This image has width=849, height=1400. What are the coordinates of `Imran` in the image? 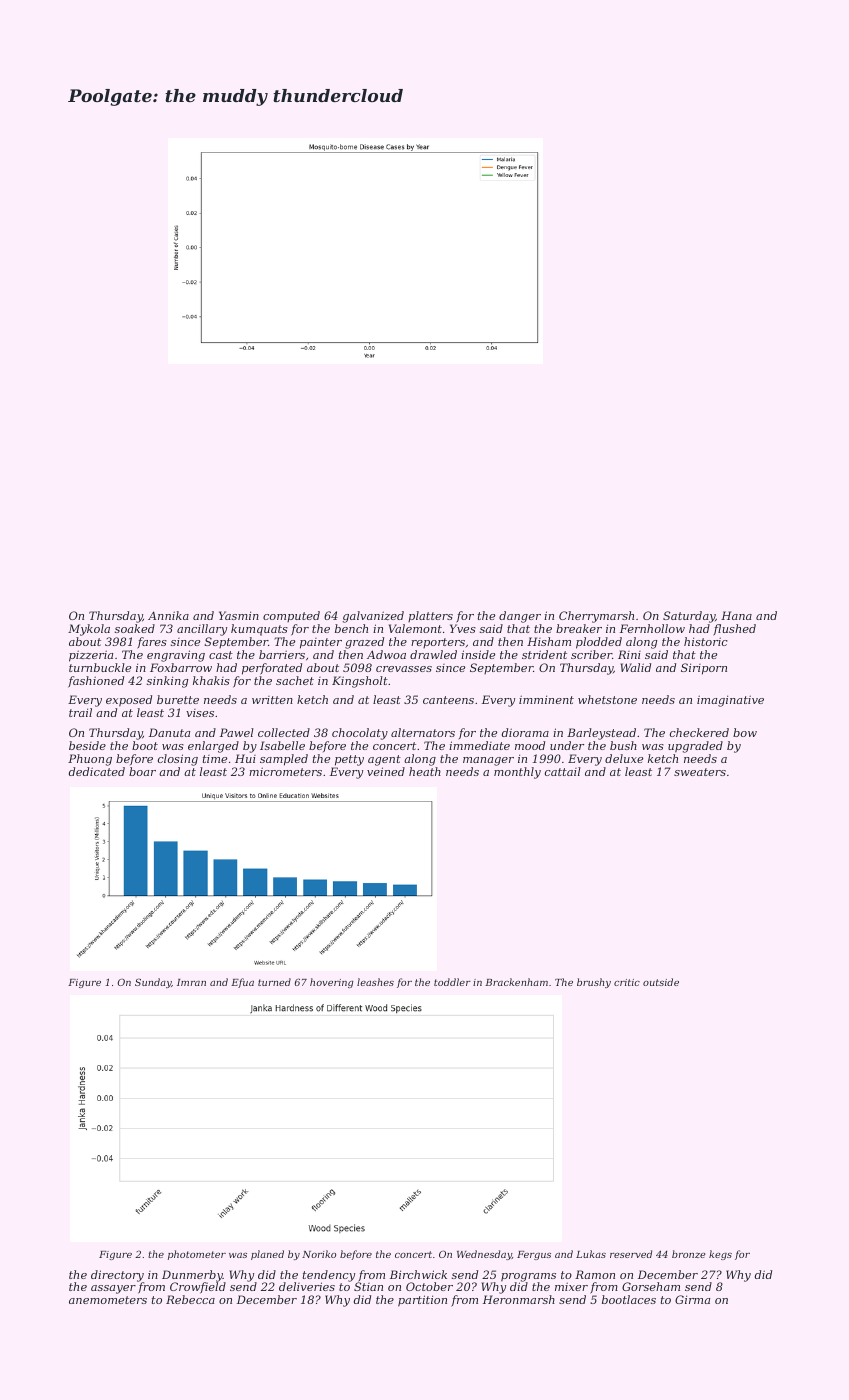 It's located at (191, 982).
